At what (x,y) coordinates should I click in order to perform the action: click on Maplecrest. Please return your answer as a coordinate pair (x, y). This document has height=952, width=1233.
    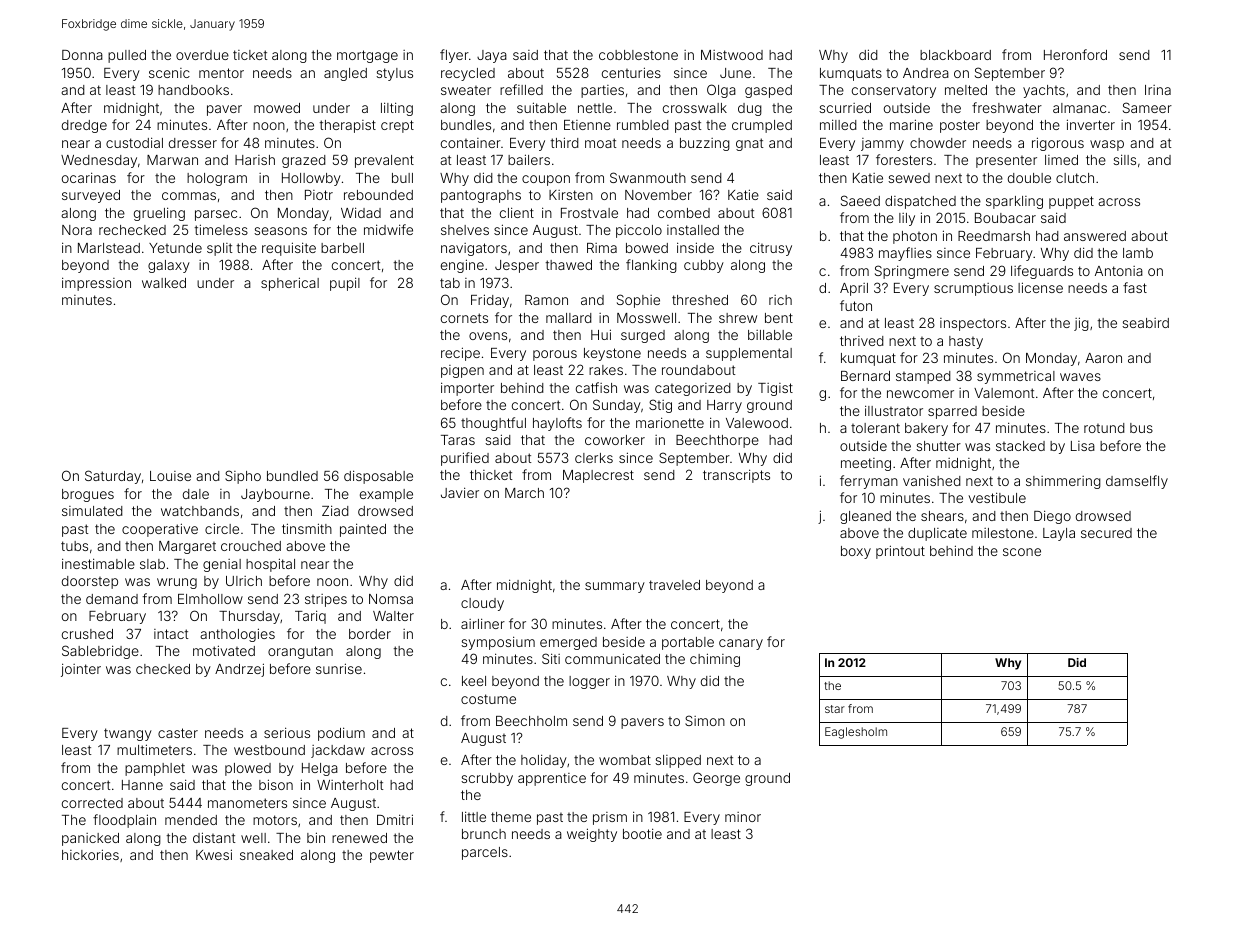
    Looking at the image, I should click on (598, 476).
